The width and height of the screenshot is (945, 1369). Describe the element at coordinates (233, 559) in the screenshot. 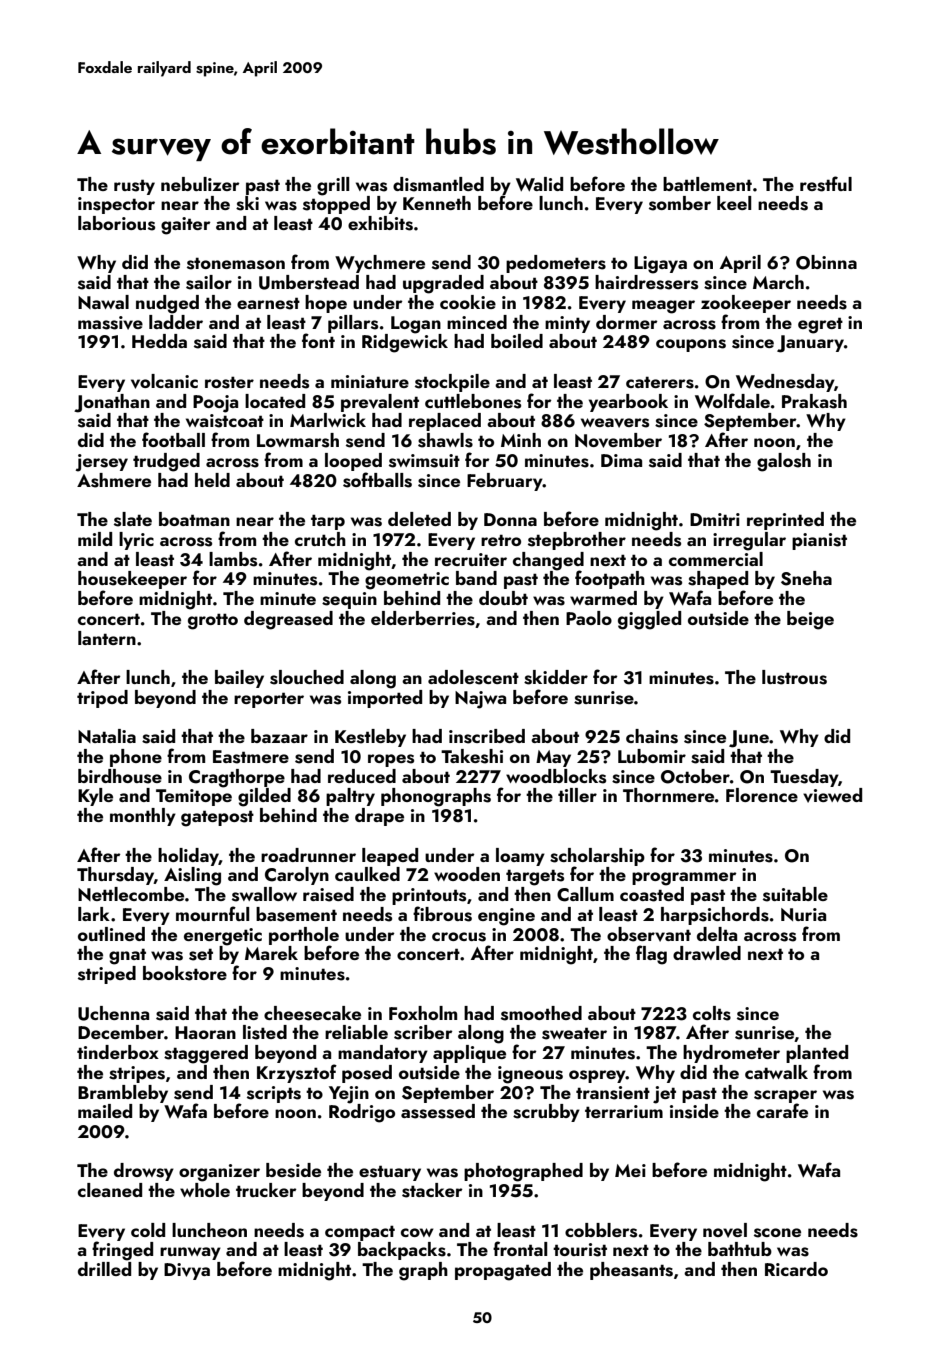

I see `lambs` at that location.
